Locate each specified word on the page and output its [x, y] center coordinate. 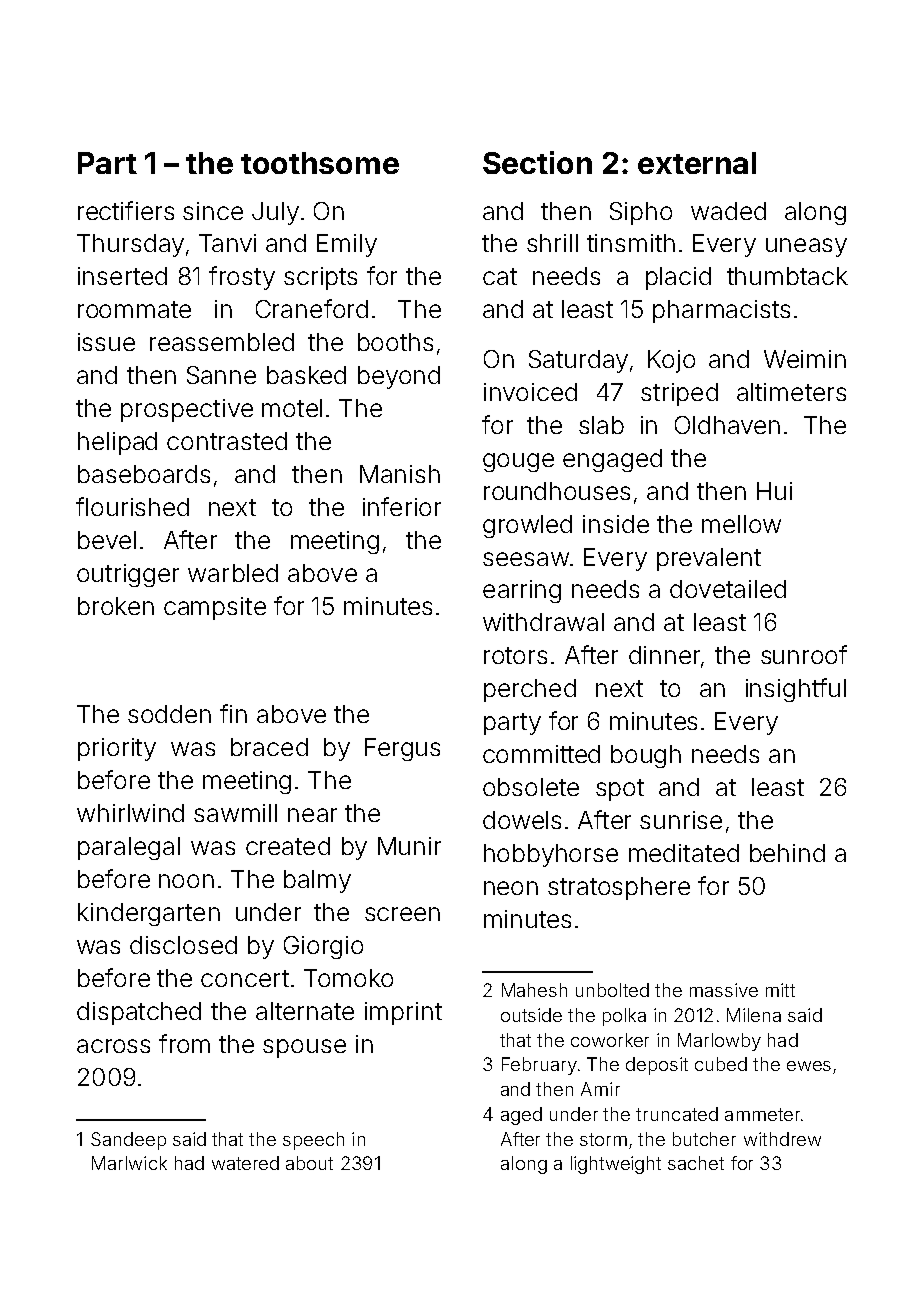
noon [186, 881]
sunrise [681, 820]
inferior [402, 506]
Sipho [641, 213]
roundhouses [557, 491]
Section [537, 162]
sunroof [804, 654]
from [184, 1043]
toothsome [320, 163]
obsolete [531, 787]
